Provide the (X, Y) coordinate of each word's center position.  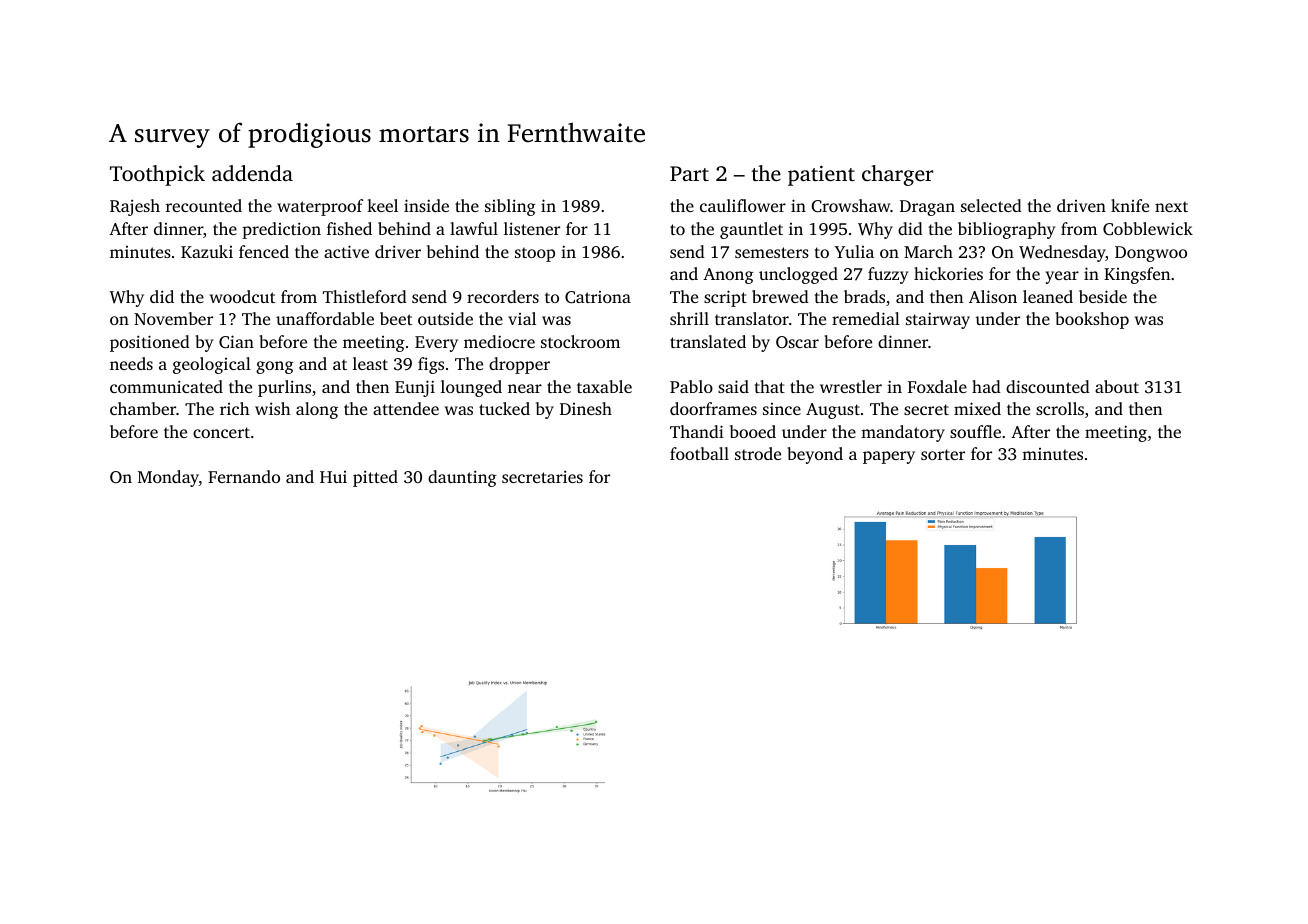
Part (689, 173)
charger (898, 175)
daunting (462, 478)
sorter (943, 454)
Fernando (244, 476)
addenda (252, 173)
